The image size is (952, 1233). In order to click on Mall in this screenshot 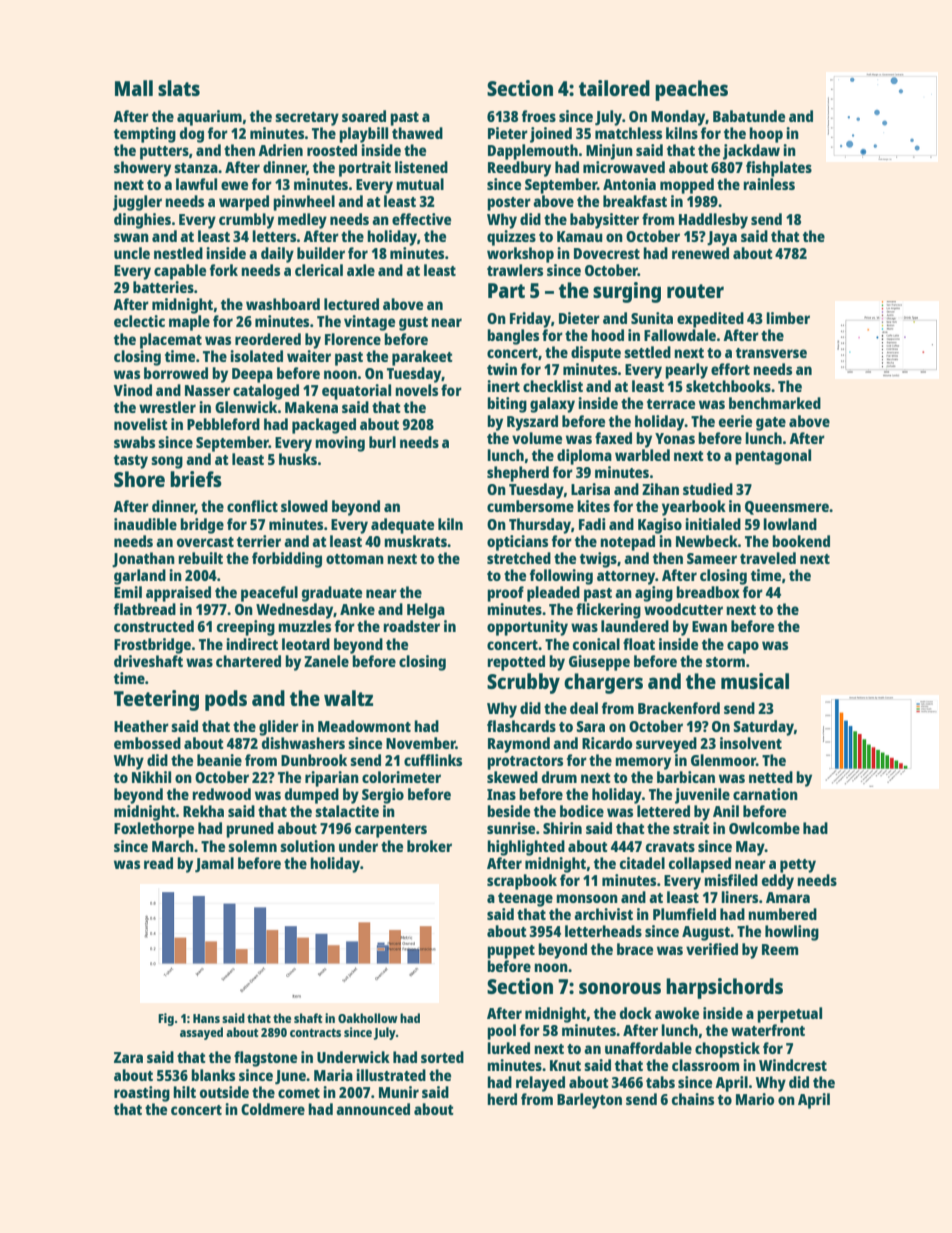, I will do `click(134, 88)`.
